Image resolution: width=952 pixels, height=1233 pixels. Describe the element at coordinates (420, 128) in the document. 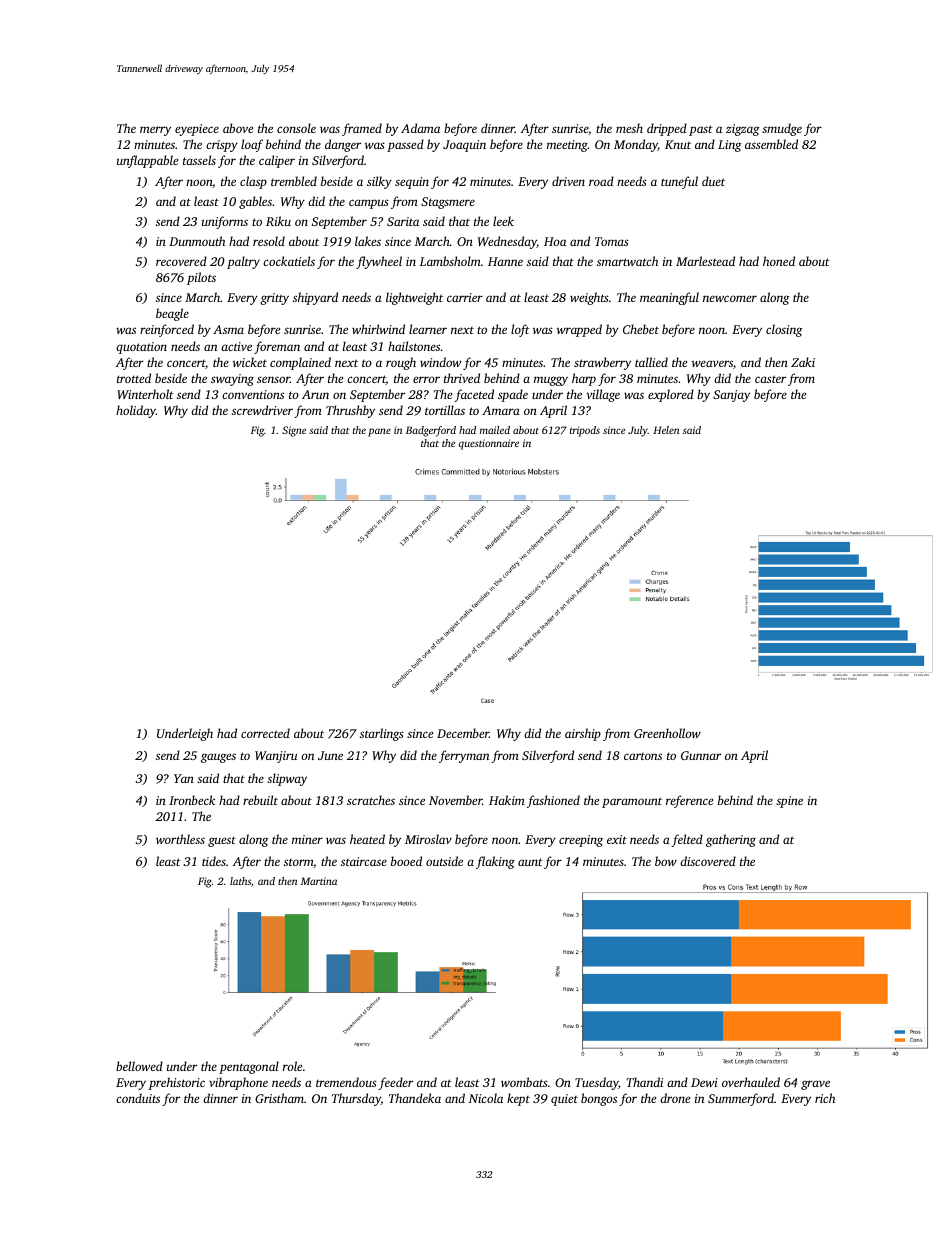

I see `Adama` at that location.
